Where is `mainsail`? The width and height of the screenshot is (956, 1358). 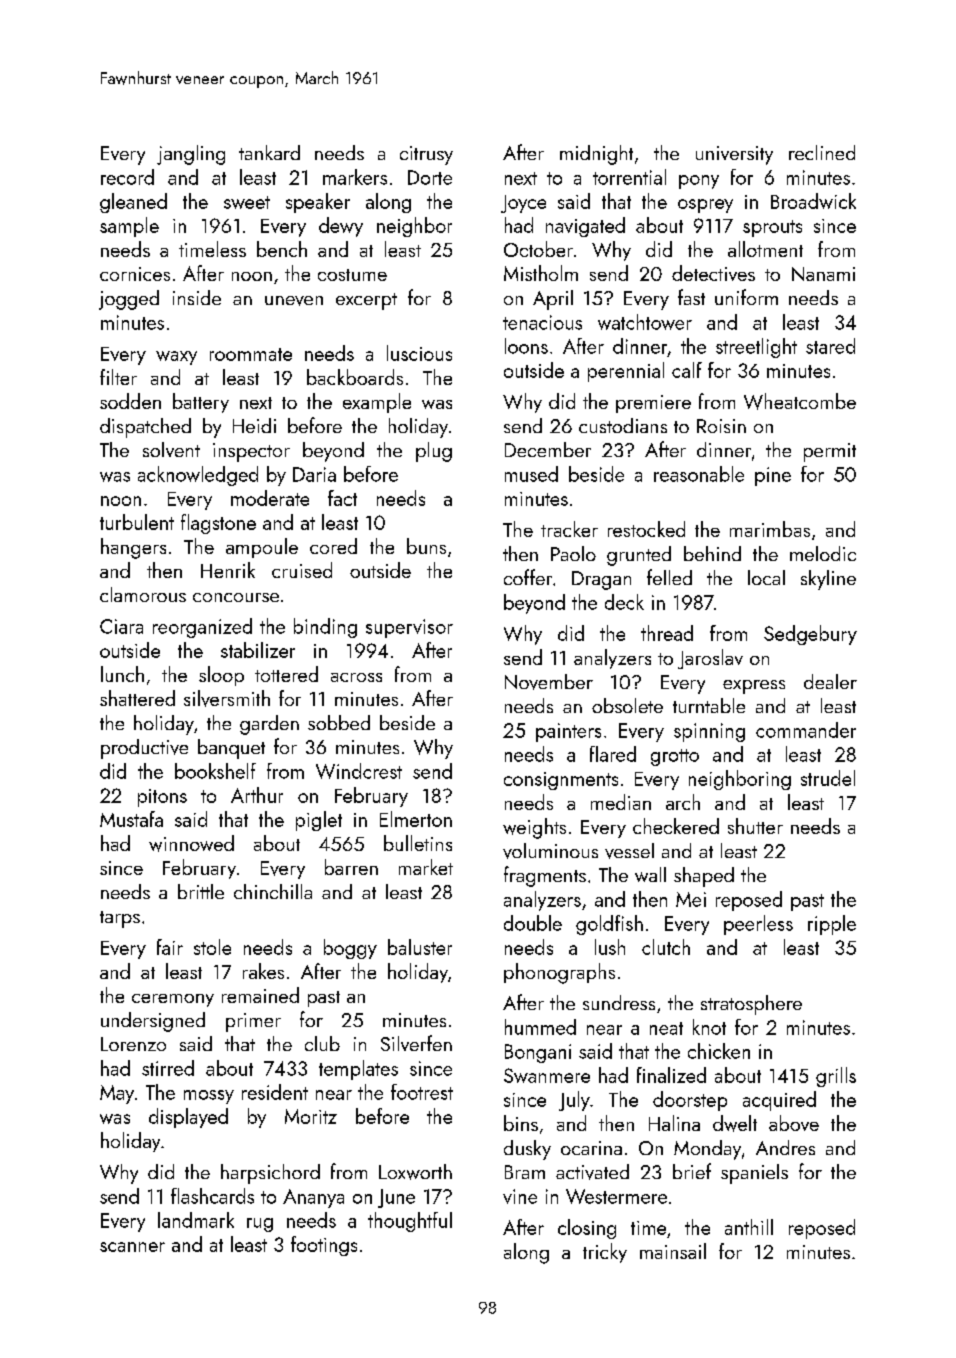 mainsail is located at coordinates (673, 1251).
